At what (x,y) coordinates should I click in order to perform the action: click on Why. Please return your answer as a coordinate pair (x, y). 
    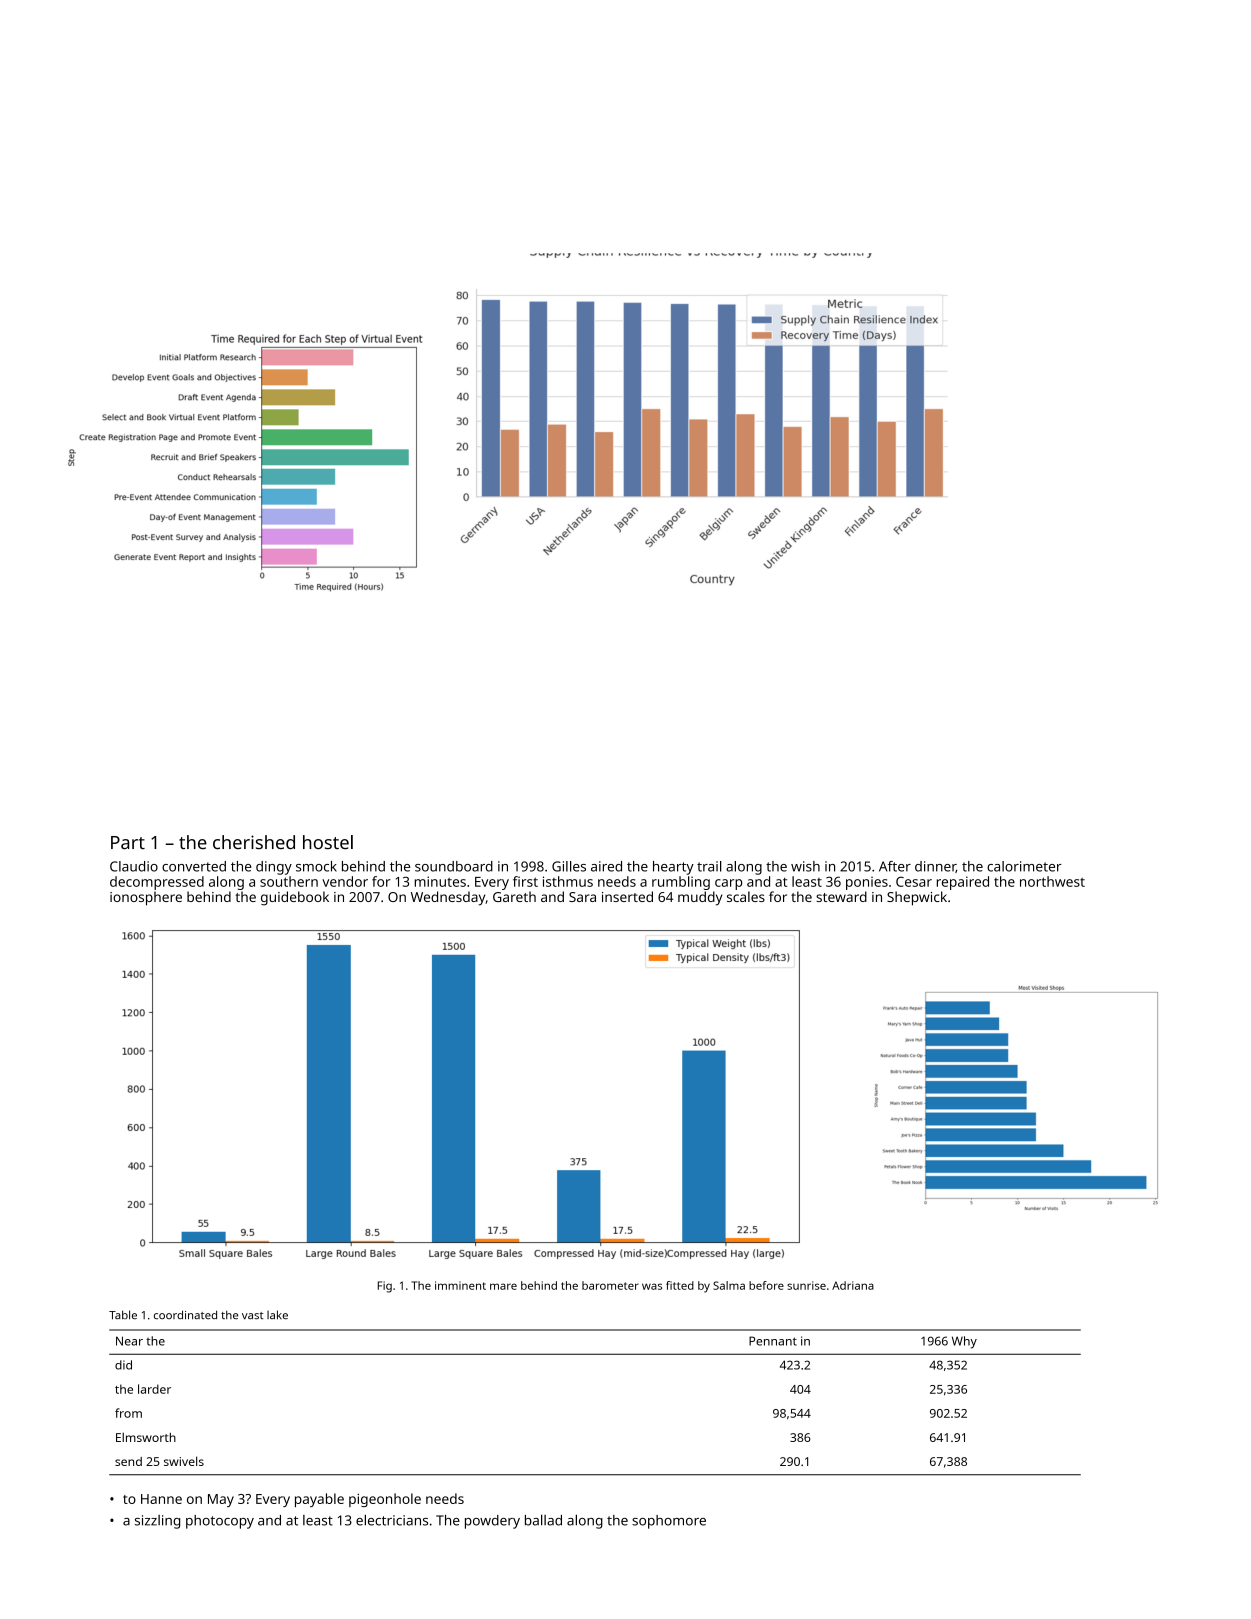
    Looking at the image, I should click on (964, 1342).
